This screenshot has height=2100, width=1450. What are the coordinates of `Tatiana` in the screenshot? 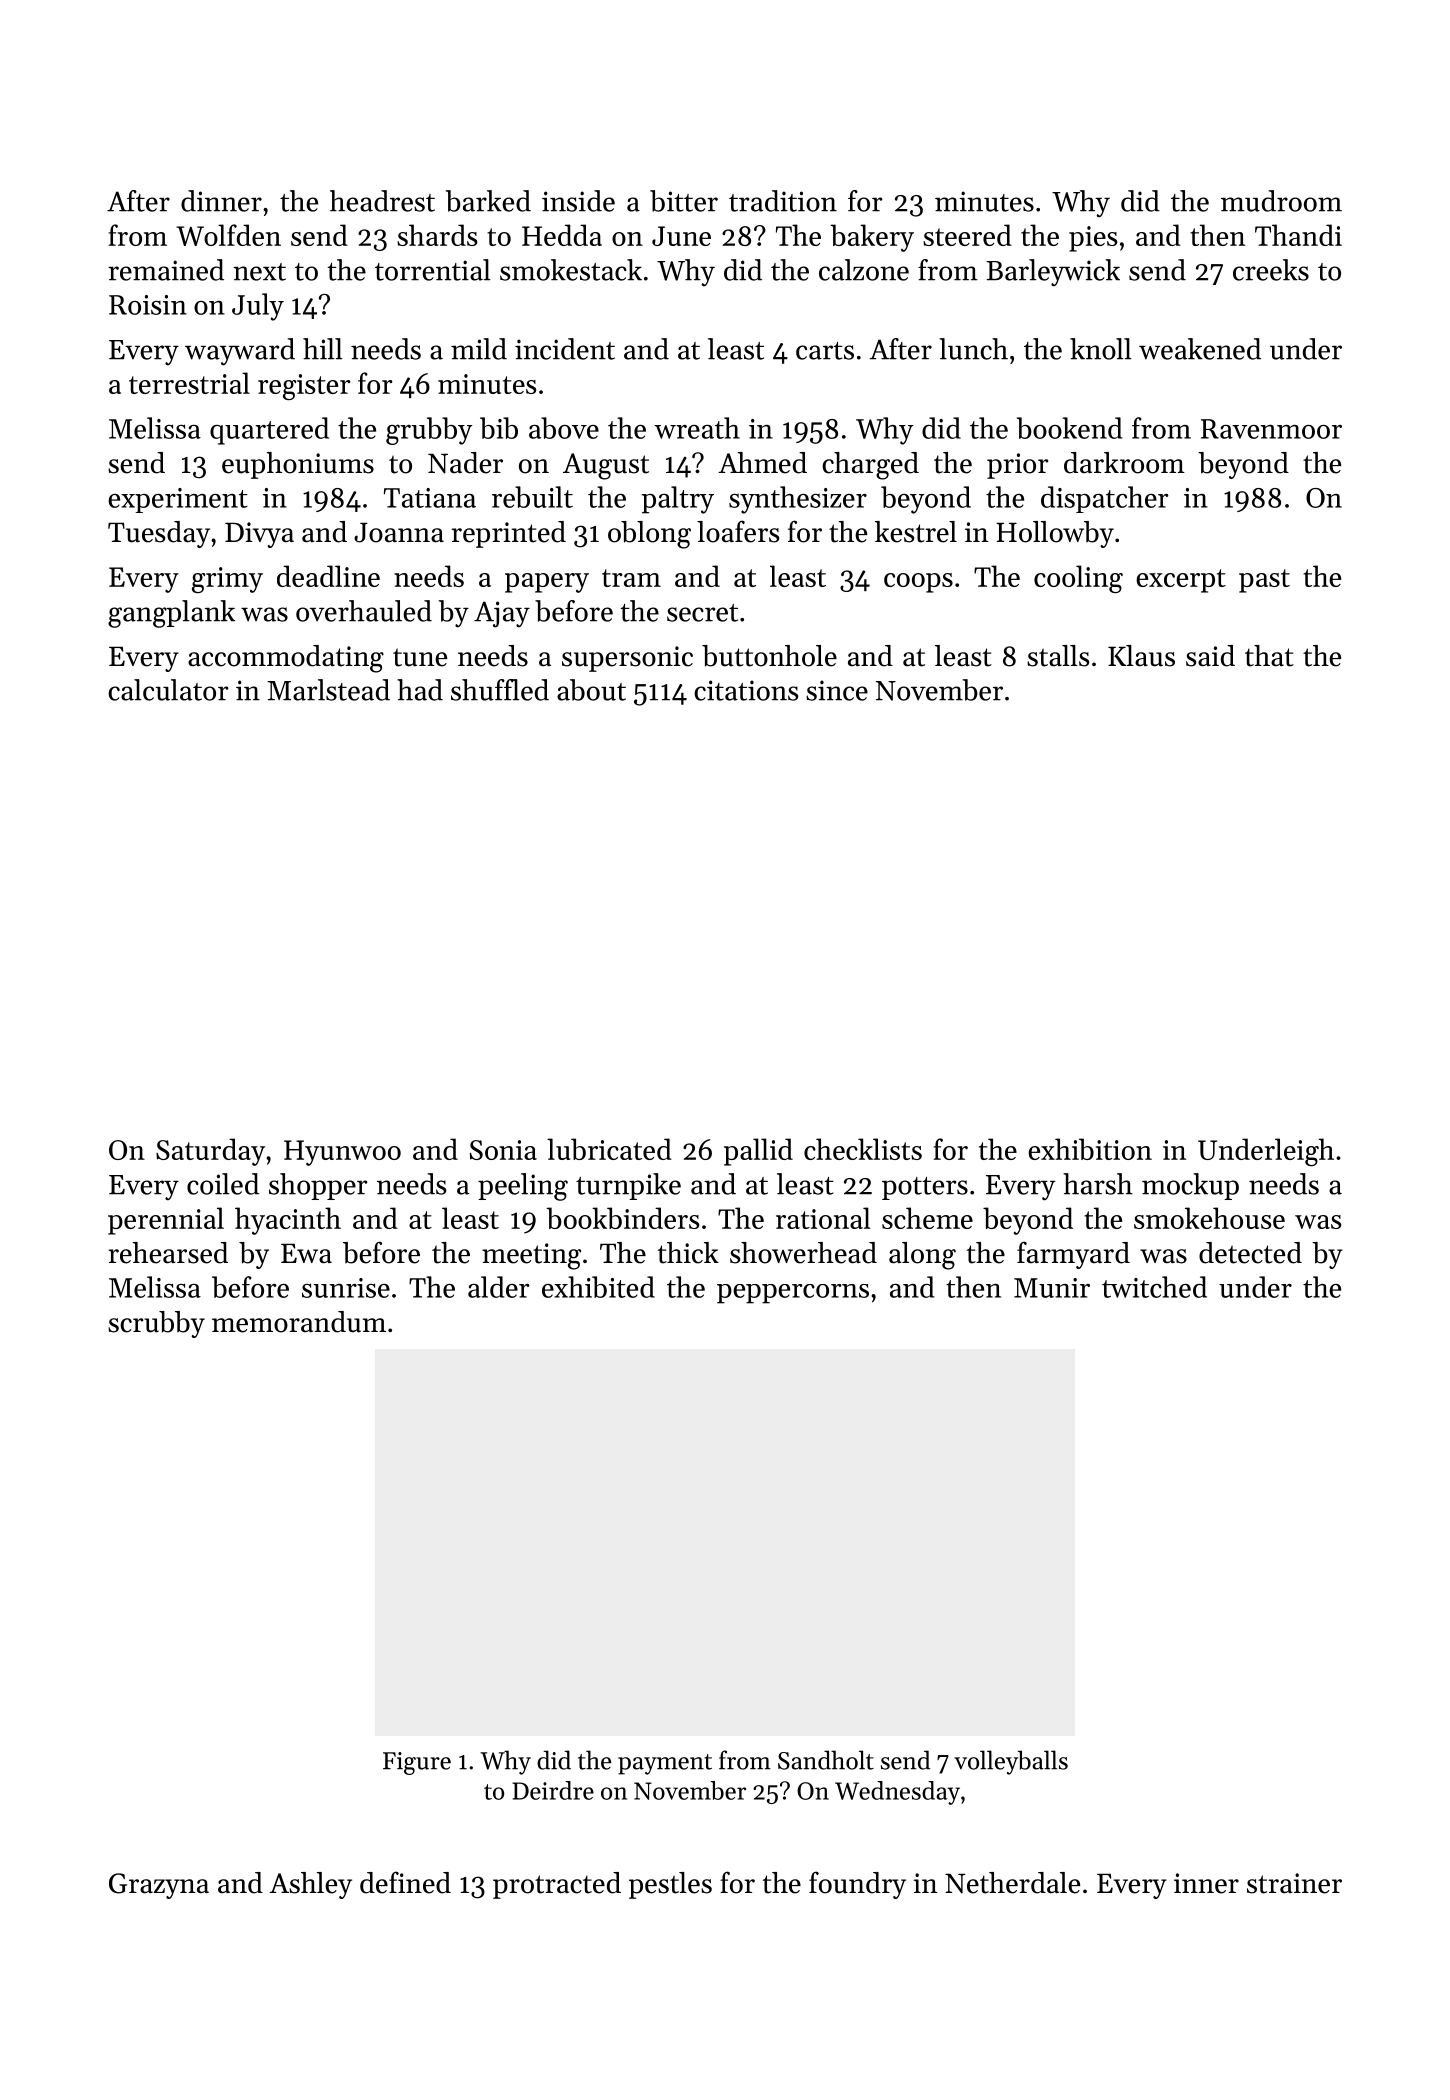 It's located at (430, 498).
